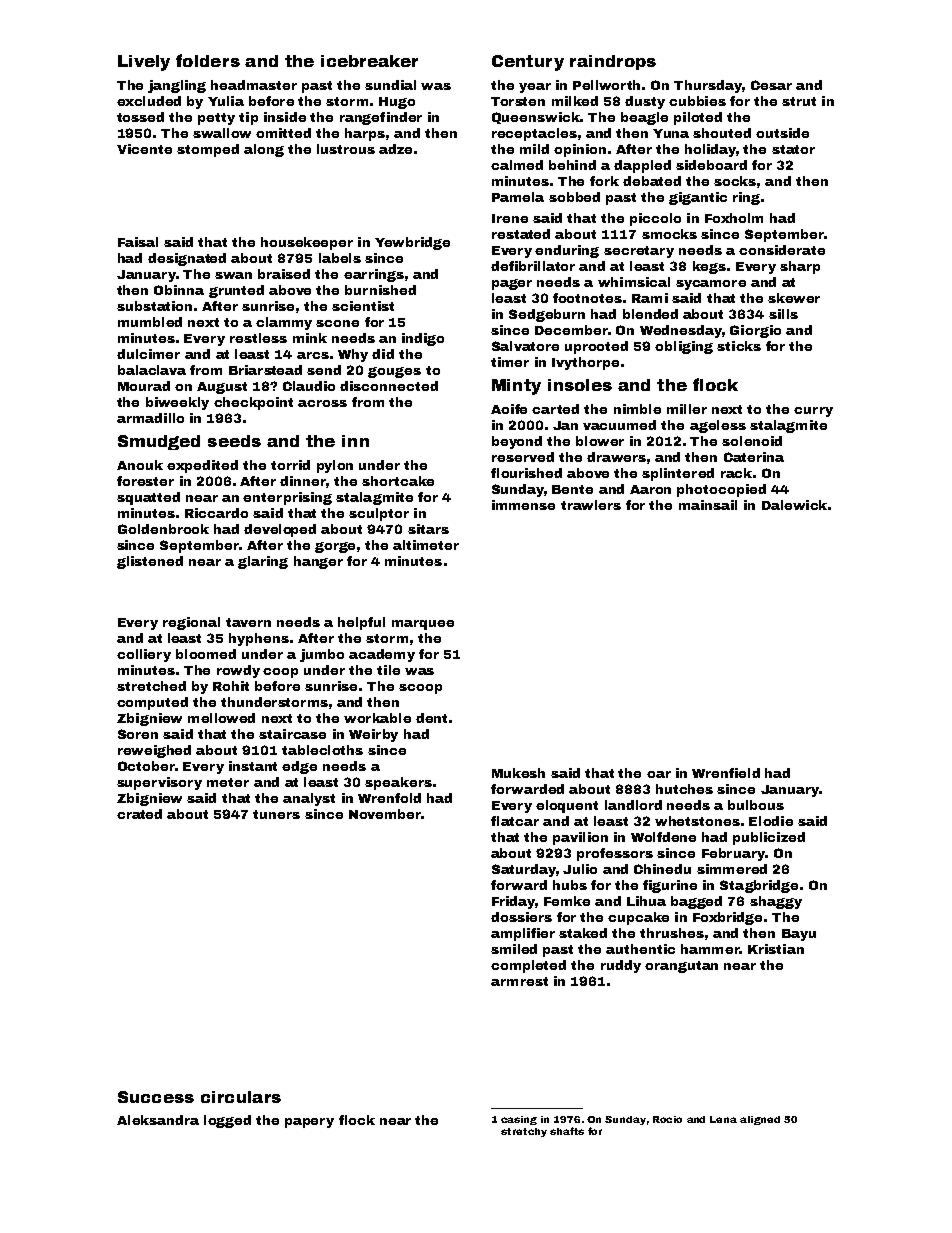 Image resolution: width=952 pixels, height=1233 pixels. What do you see at coordinates (512, 284) in the document?
I see `pager` at bounding box center [512, 284].
